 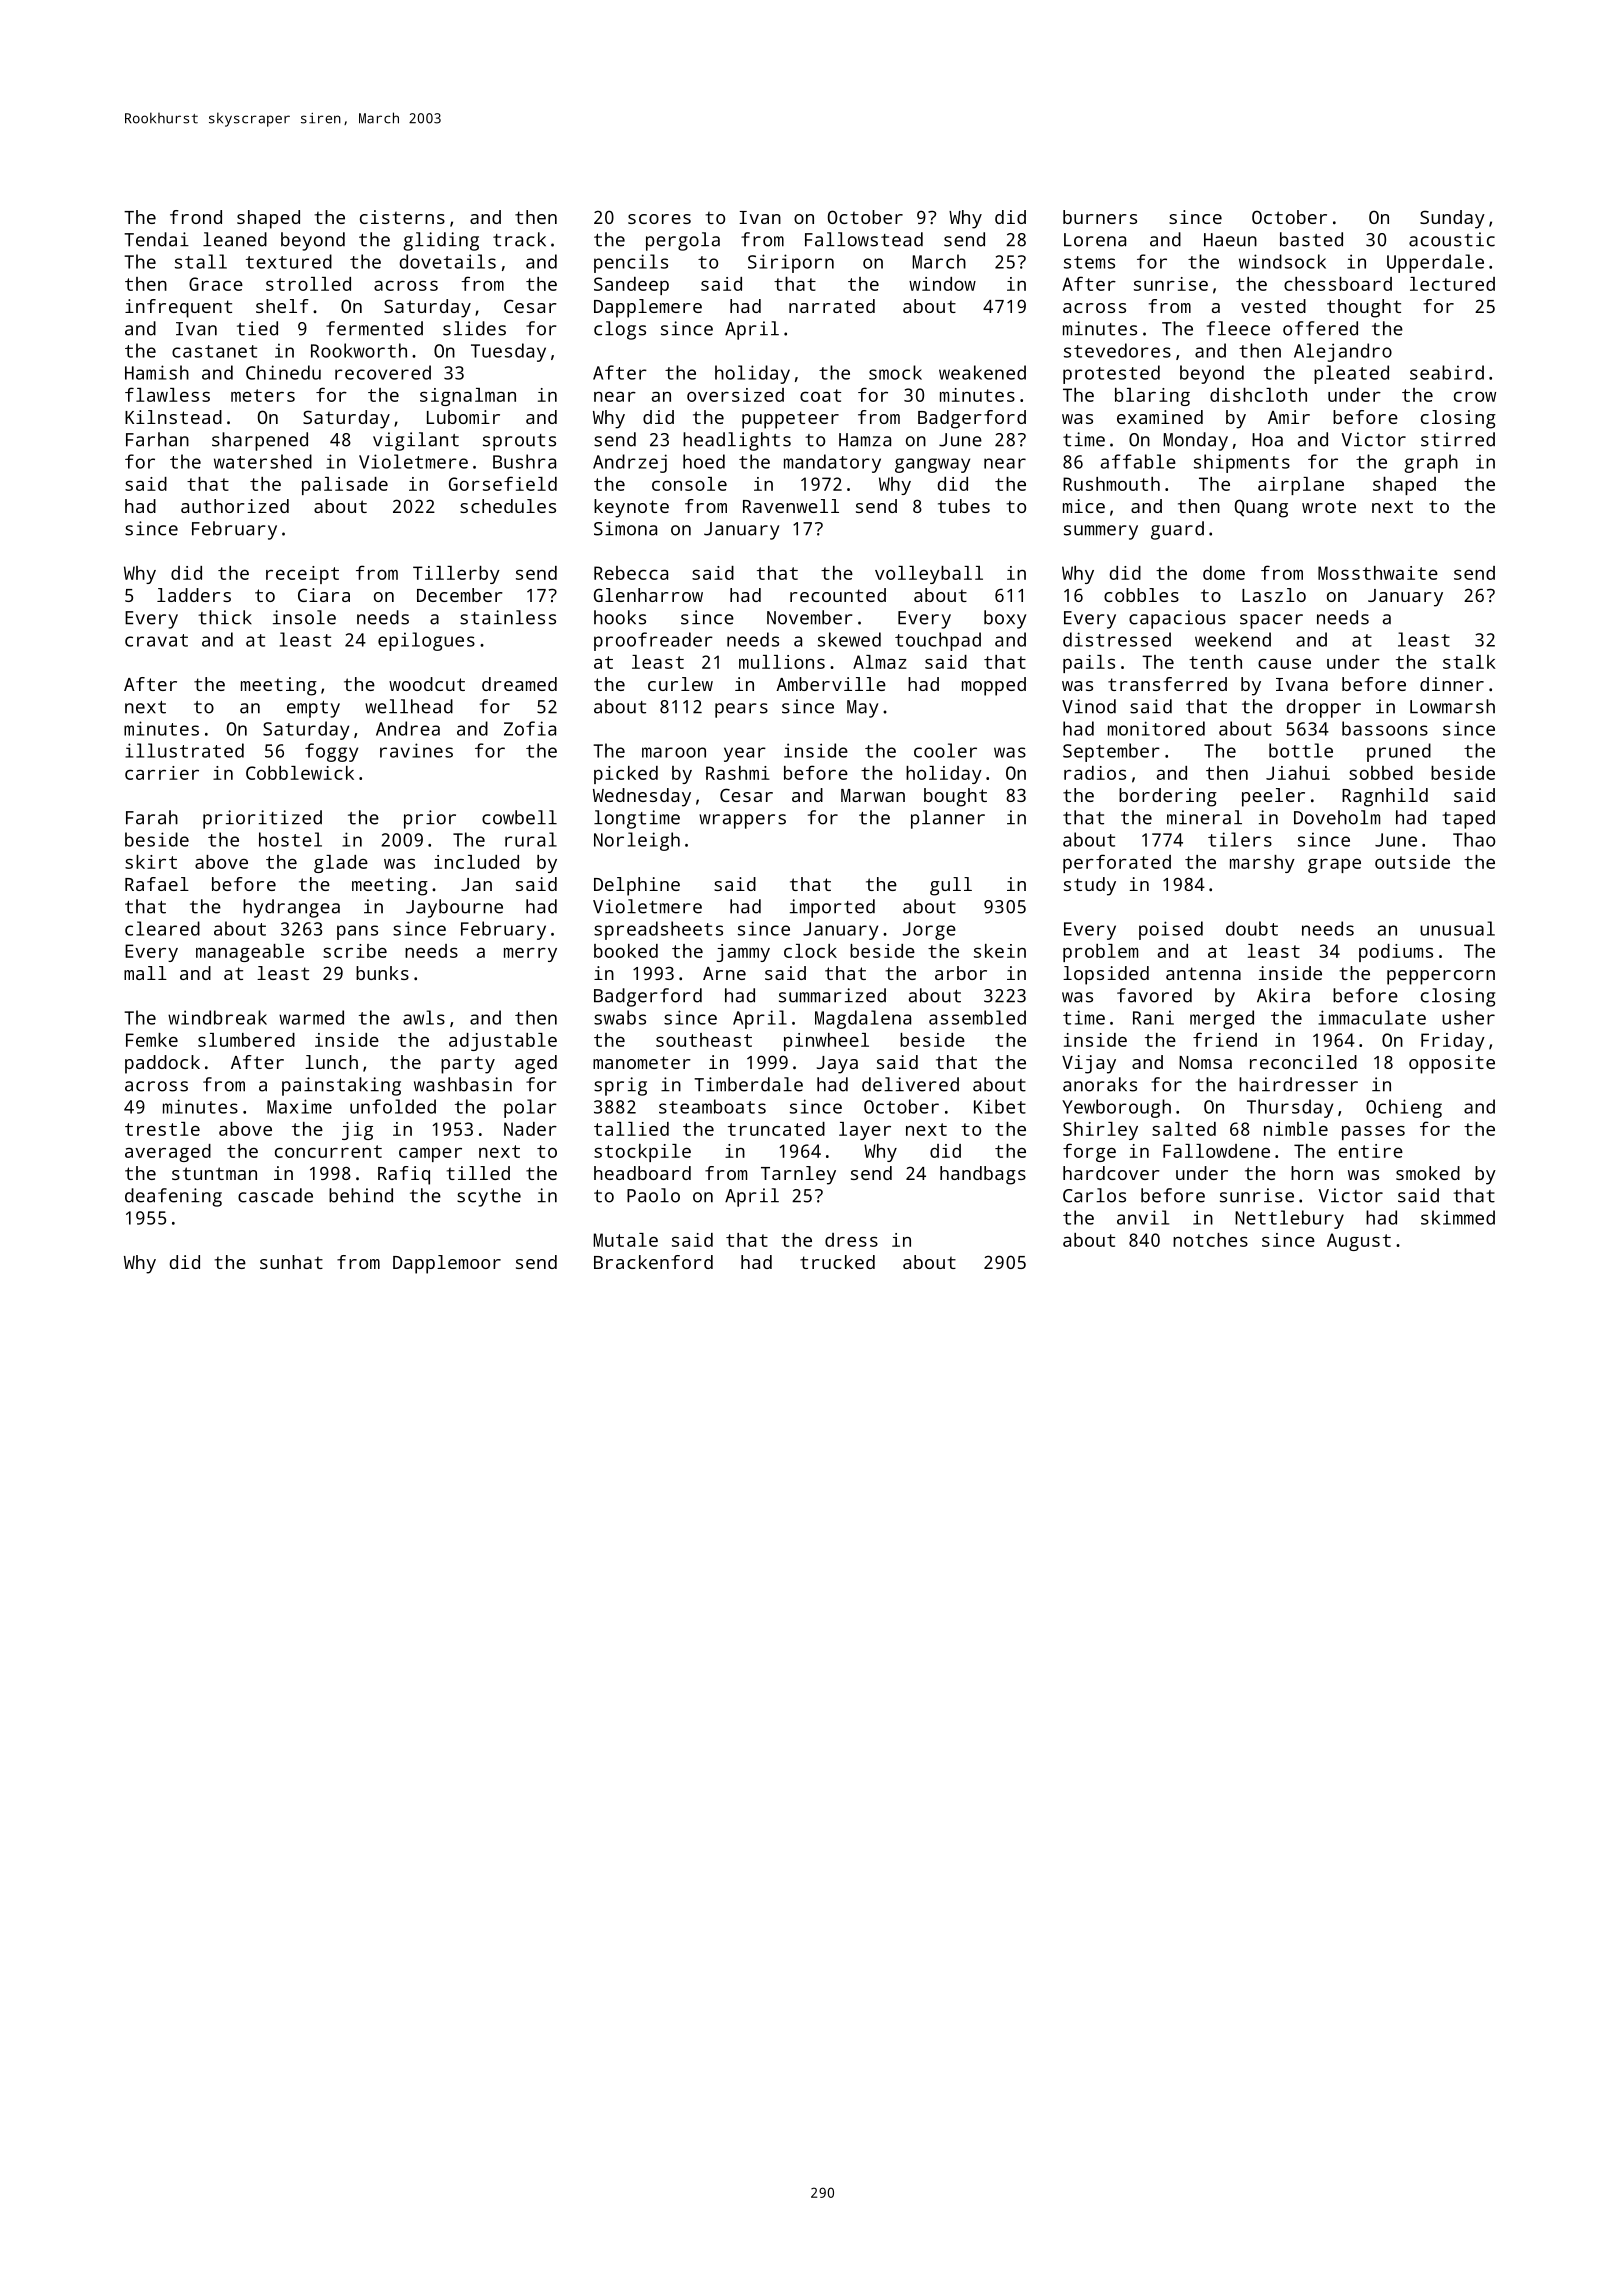 What do you see at coordinates (1452, 219) in the page?
I see `Sunday` at bounding box center [1452, 219].
